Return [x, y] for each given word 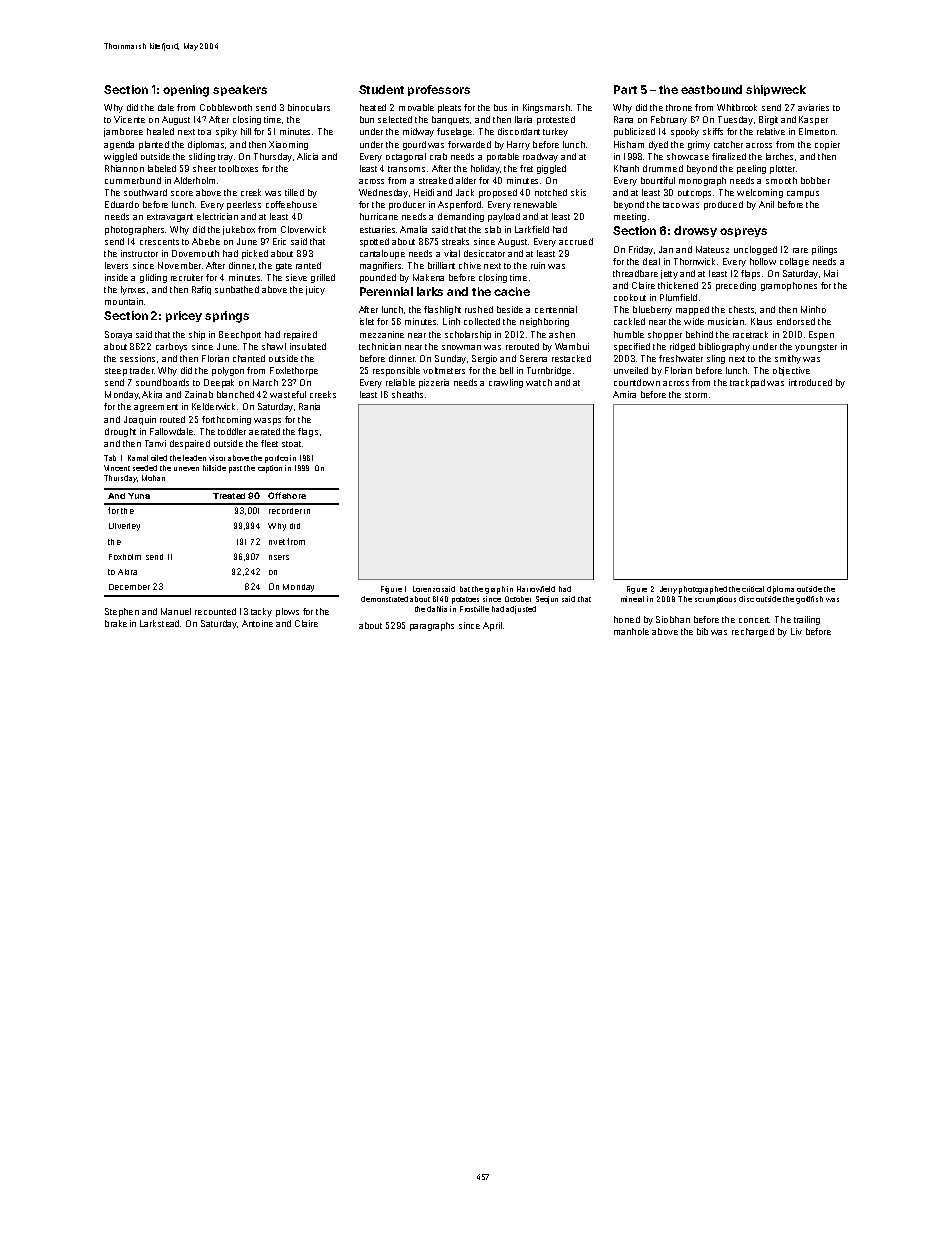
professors [439, 90]
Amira [624, 394]
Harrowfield [536, 589]
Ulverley [124, 527]
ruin [538, 265]
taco [671, 205]
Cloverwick [303, 229]
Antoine [257, 623]
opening [186, 91]
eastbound [711, 89]
